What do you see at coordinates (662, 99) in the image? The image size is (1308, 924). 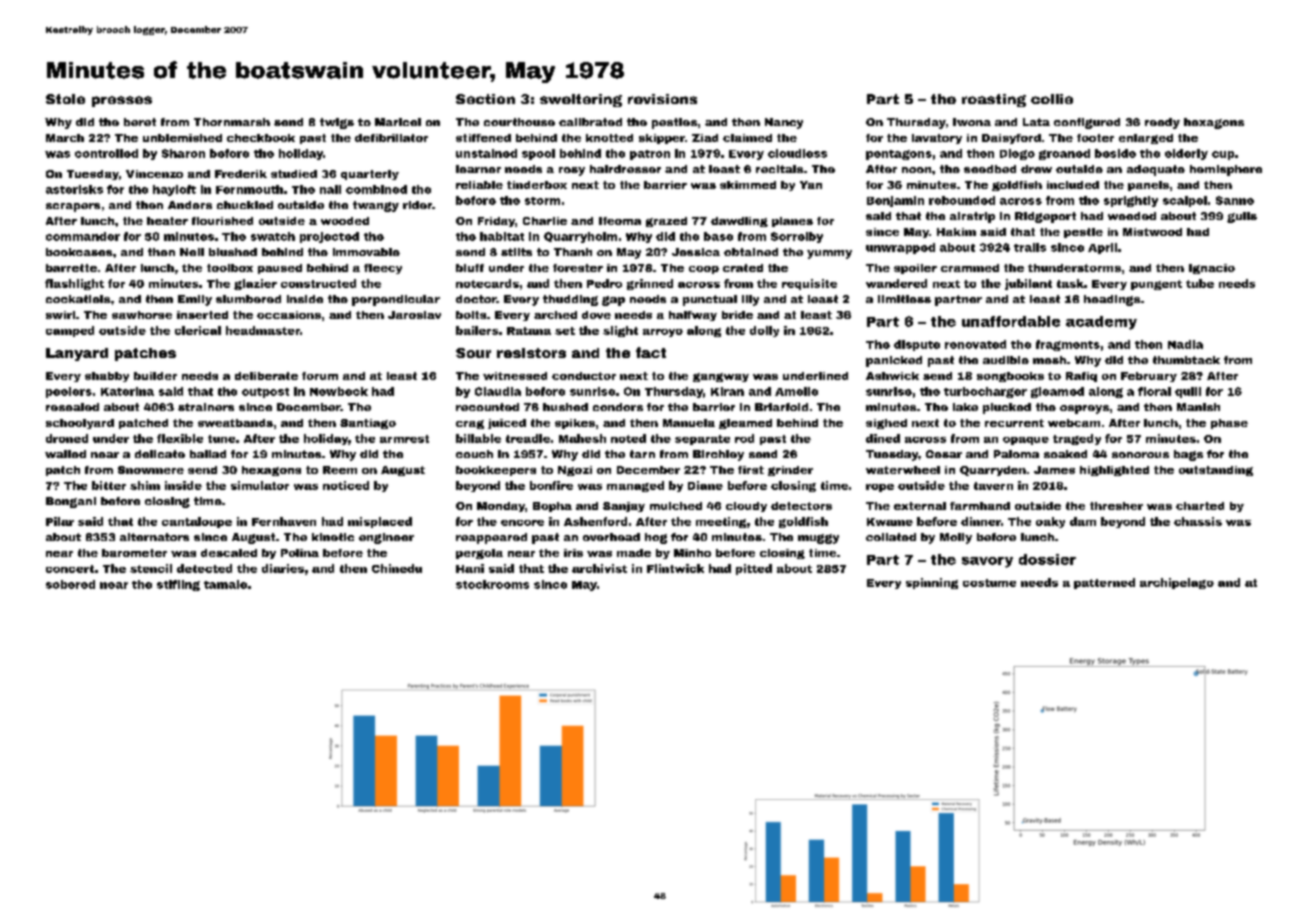 I see `revisions` at bounding box center [662, 99].
